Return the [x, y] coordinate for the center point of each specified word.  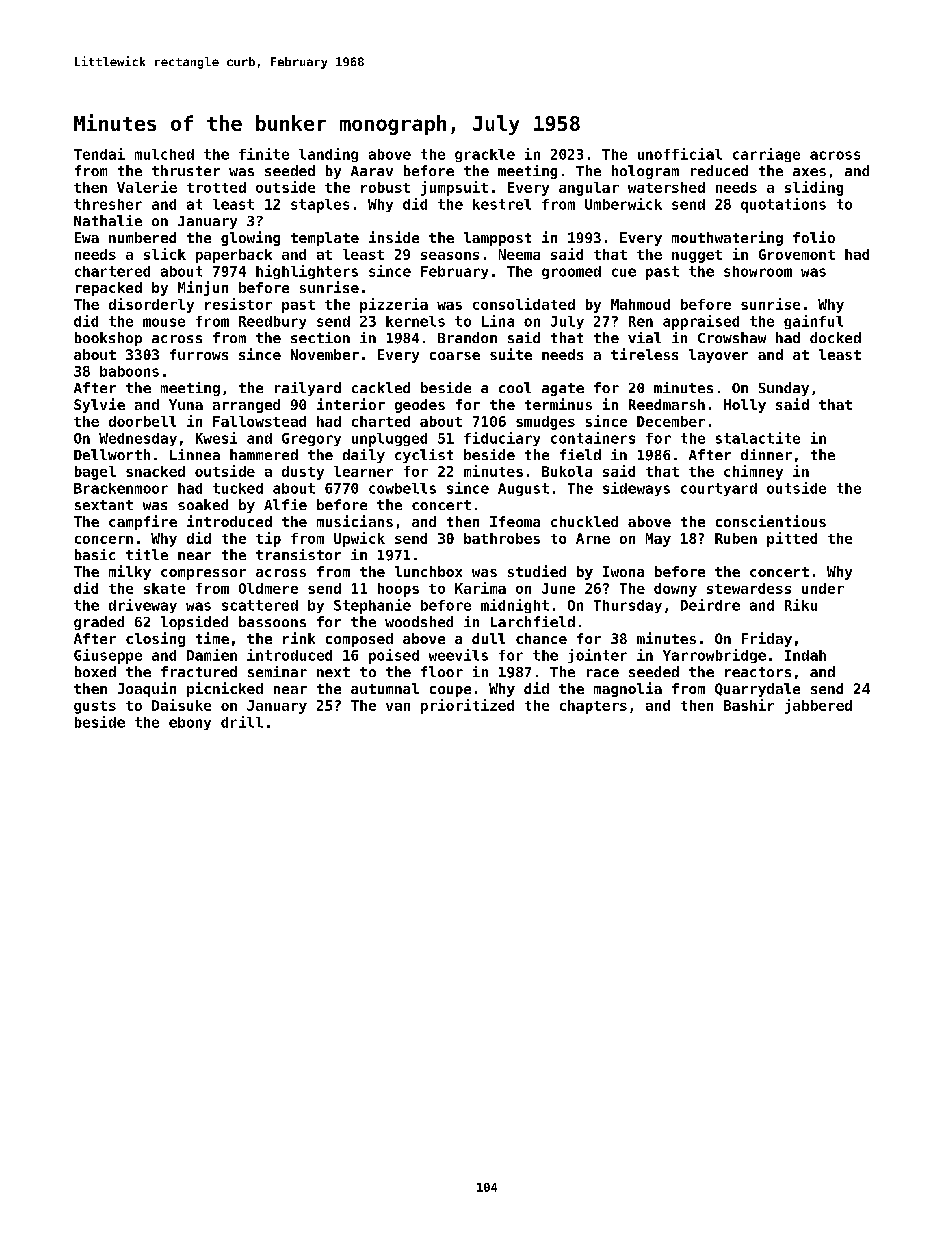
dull [488, 638]
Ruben [736, 538]
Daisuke [181, 705]
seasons [450, 256]
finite [264, 154]
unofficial [680, 154]
